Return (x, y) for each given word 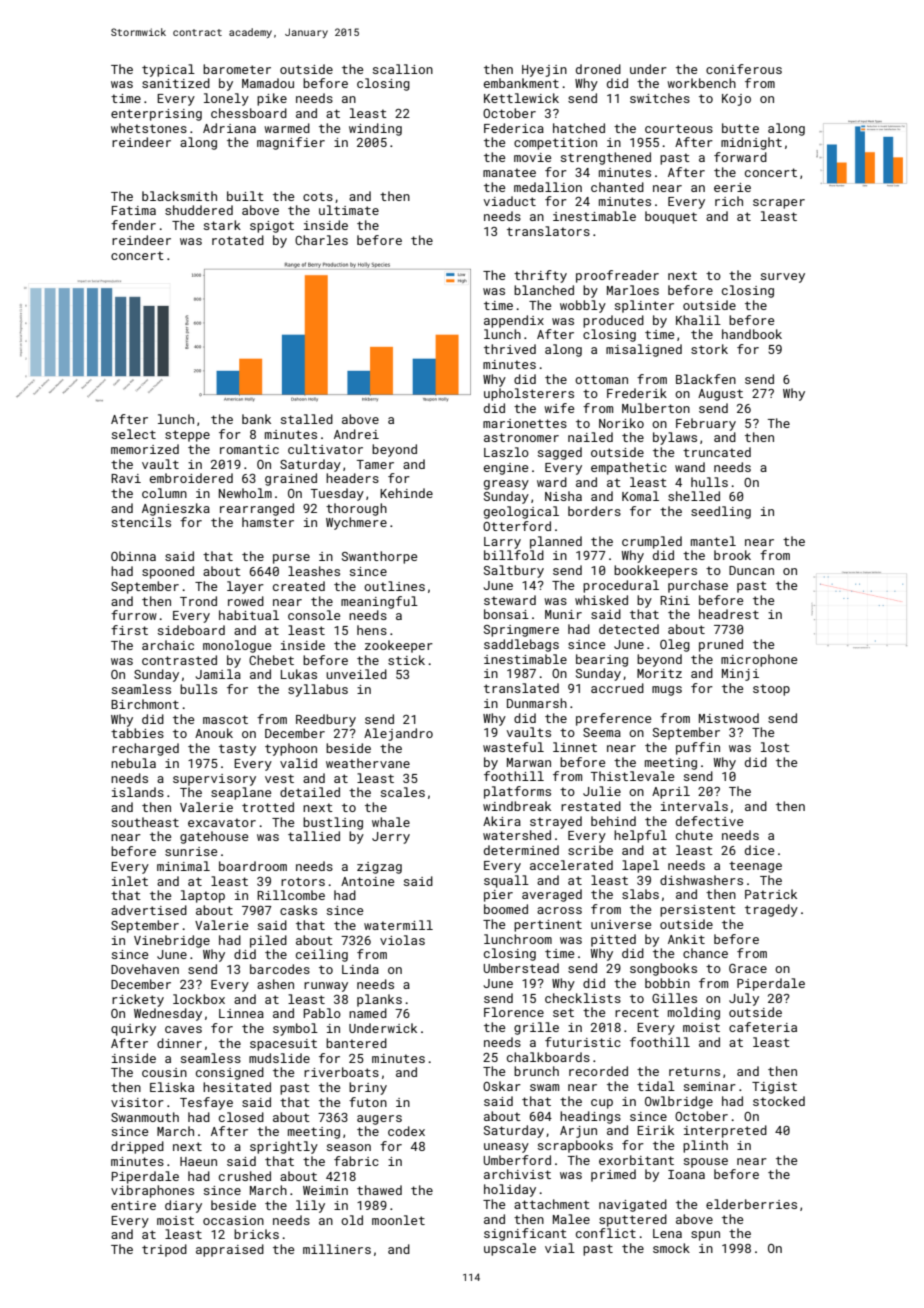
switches (660, 98)
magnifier (291, 143)
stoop (771, 690)
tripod (164, 1250)
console (314, 615)
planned (556, 542)
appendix (514, 321)
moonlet (398, 1220)
